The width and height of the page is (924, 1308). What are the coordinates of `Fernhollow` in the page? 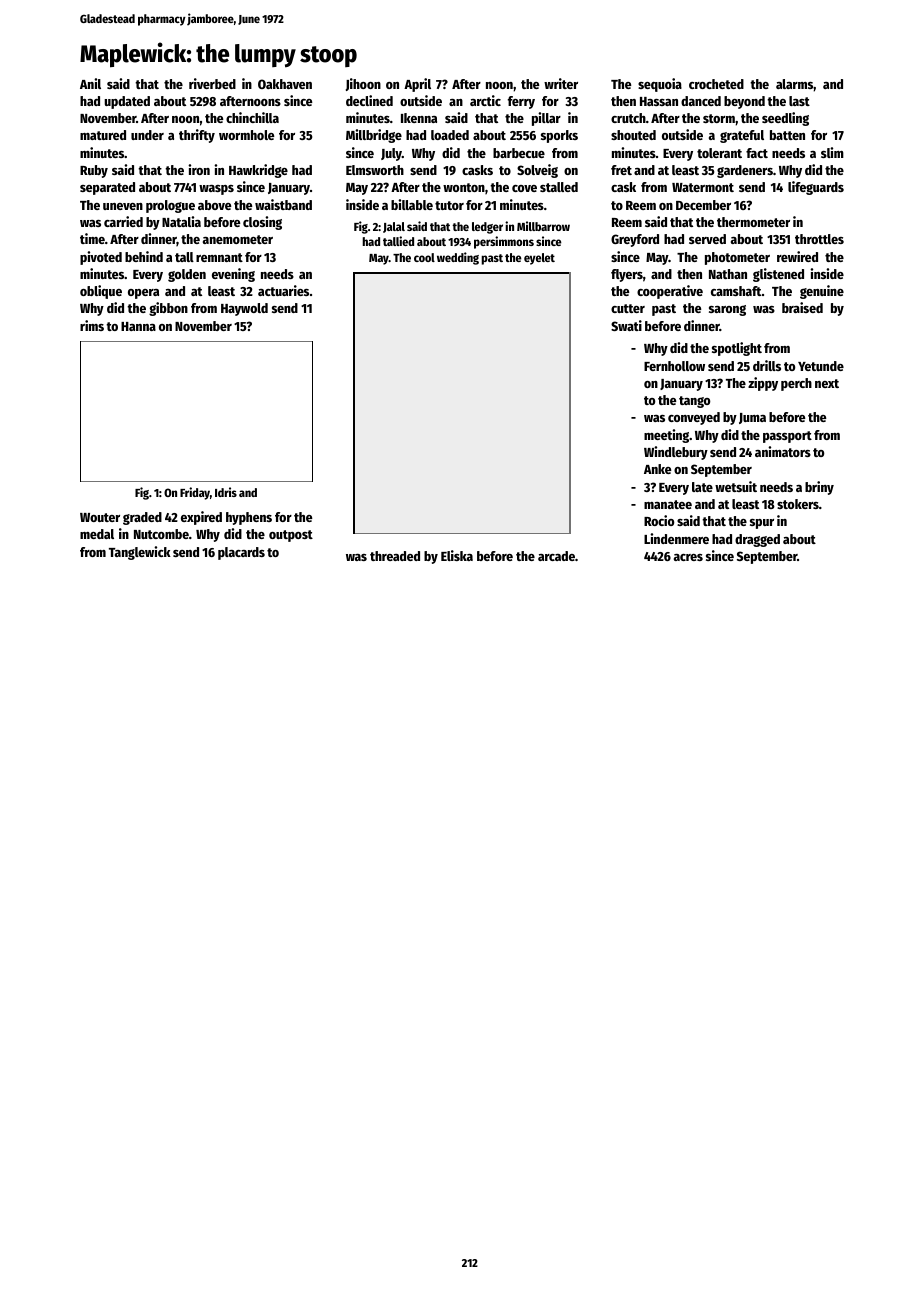 It's located at (674, 366).
